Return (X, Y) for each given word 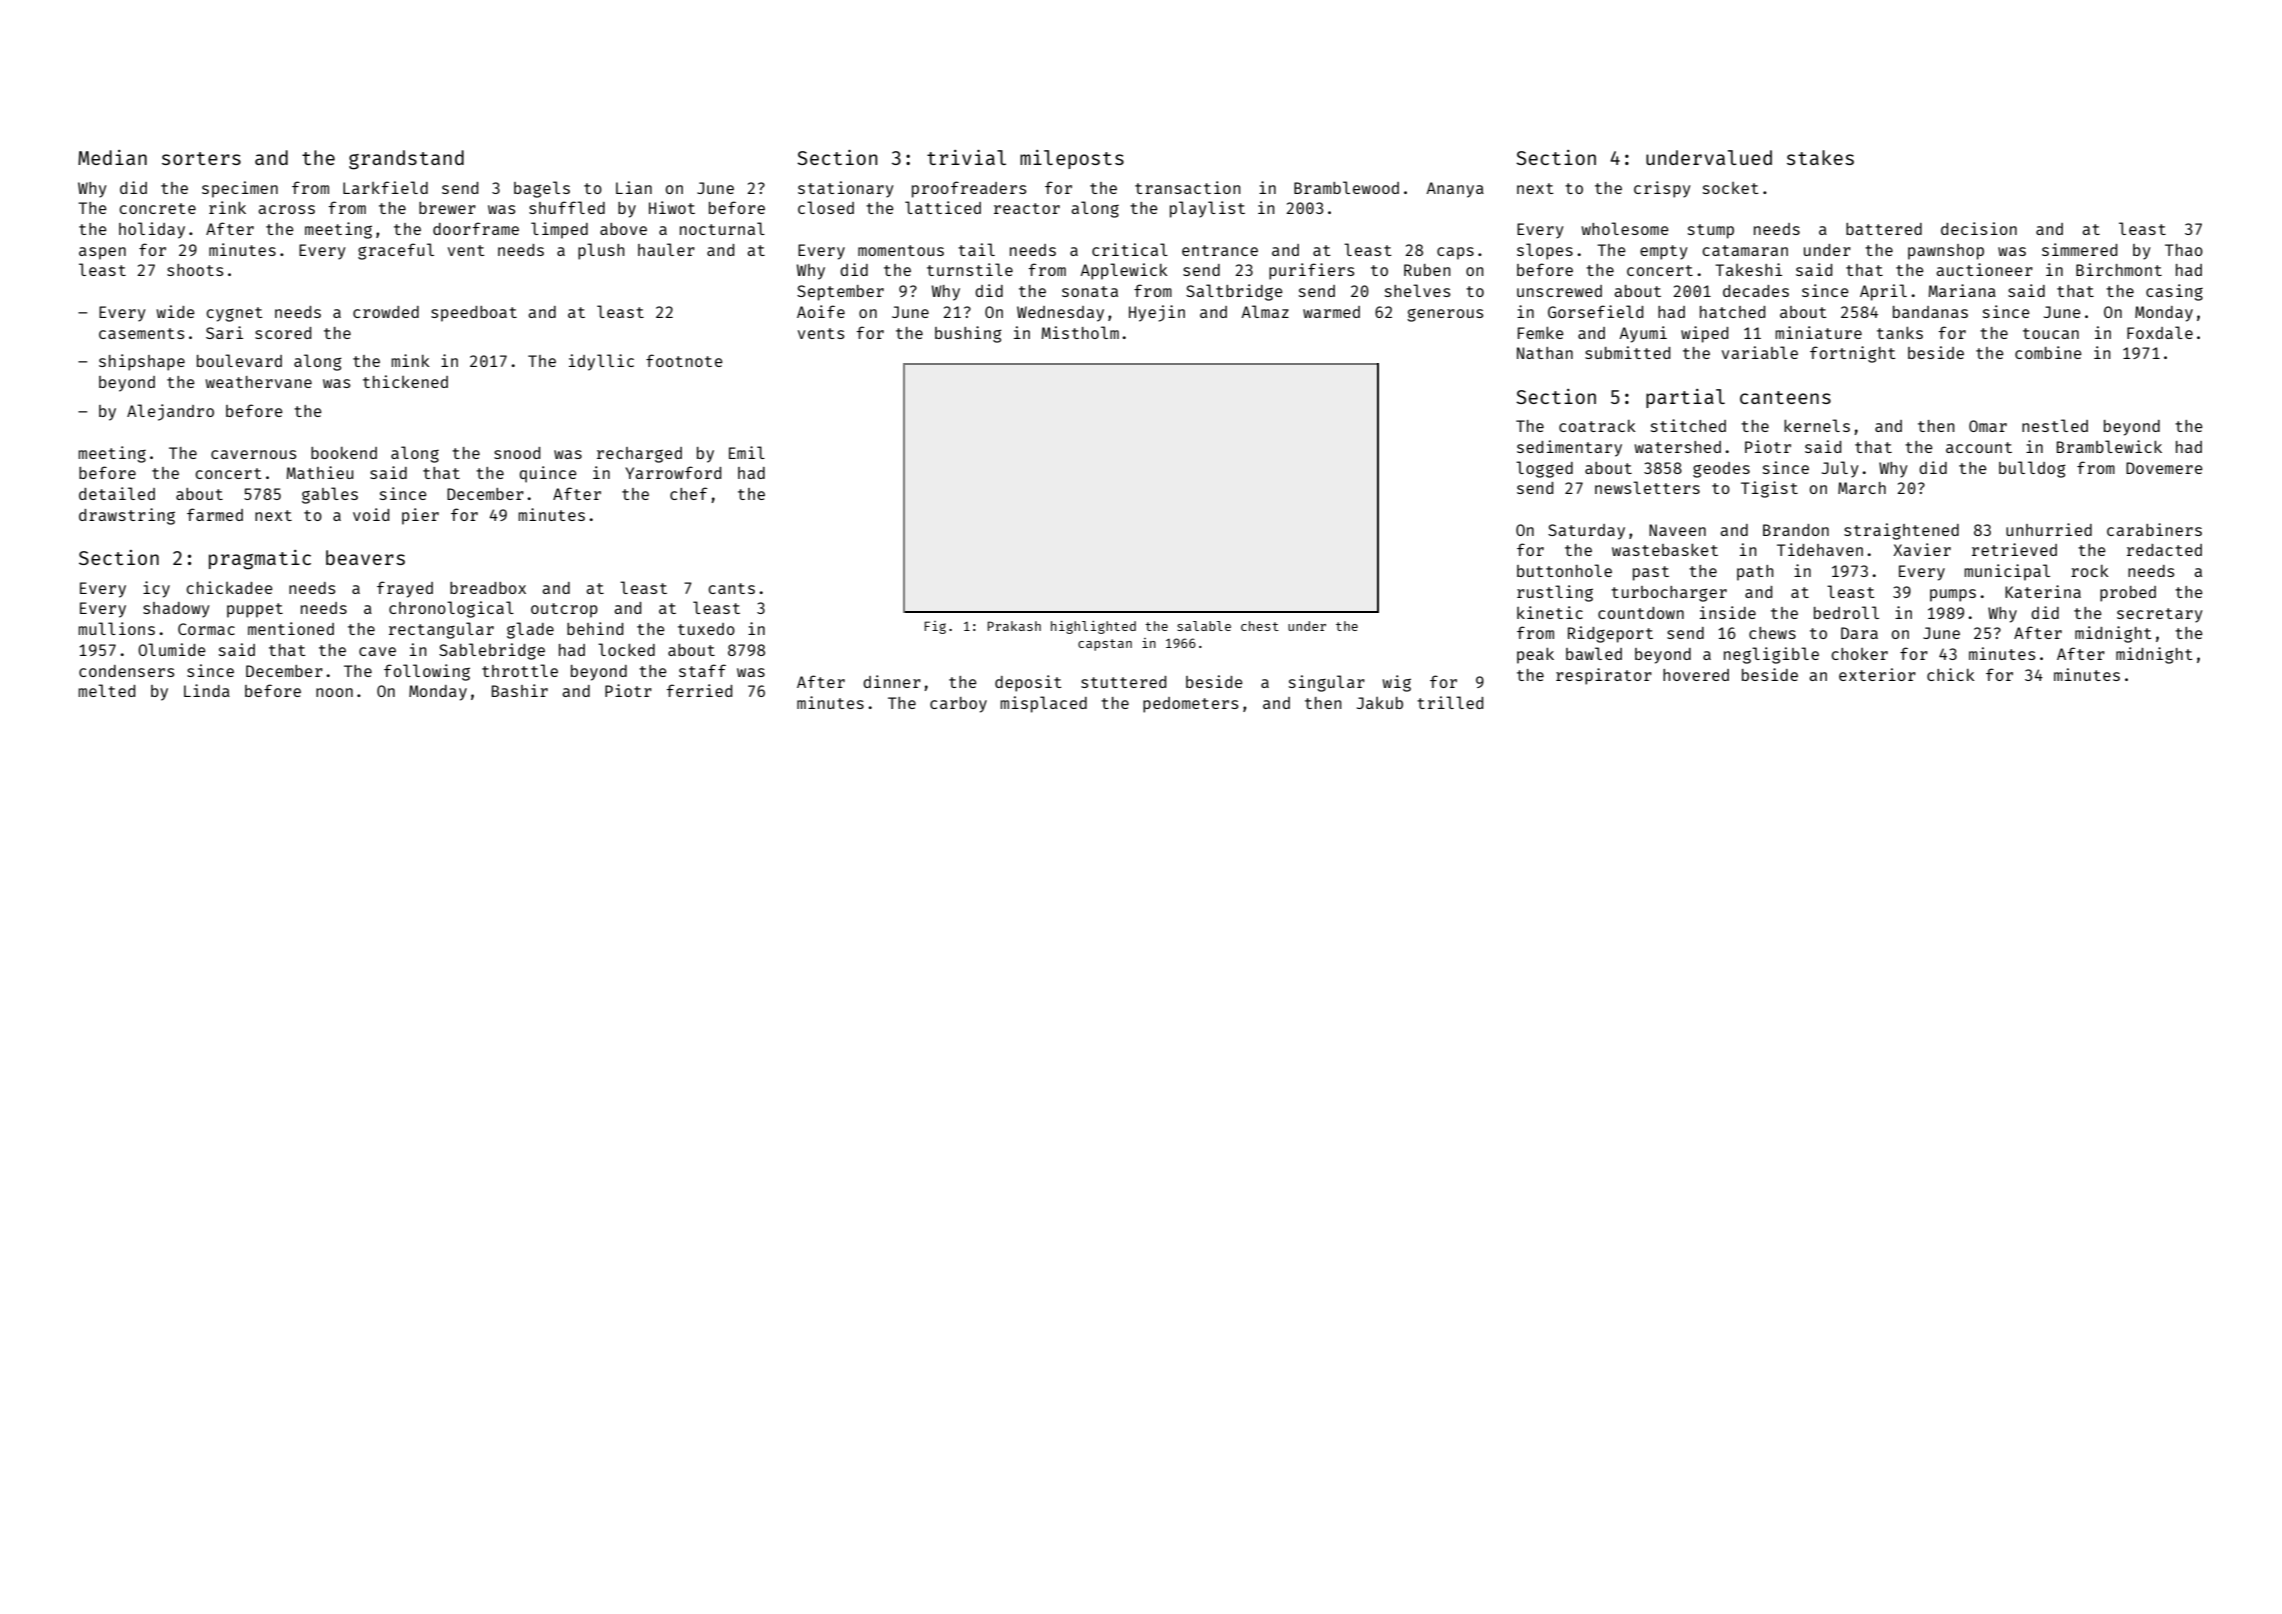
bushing (968, 334)
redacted (2164, 550)
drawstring (127, 516)
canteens (1785, 397)
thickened (405, 381)
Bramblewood (1346, 187)
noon (334, 692)
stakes (1820, 157)
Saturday (1586, 532)
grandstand (406, 160)
